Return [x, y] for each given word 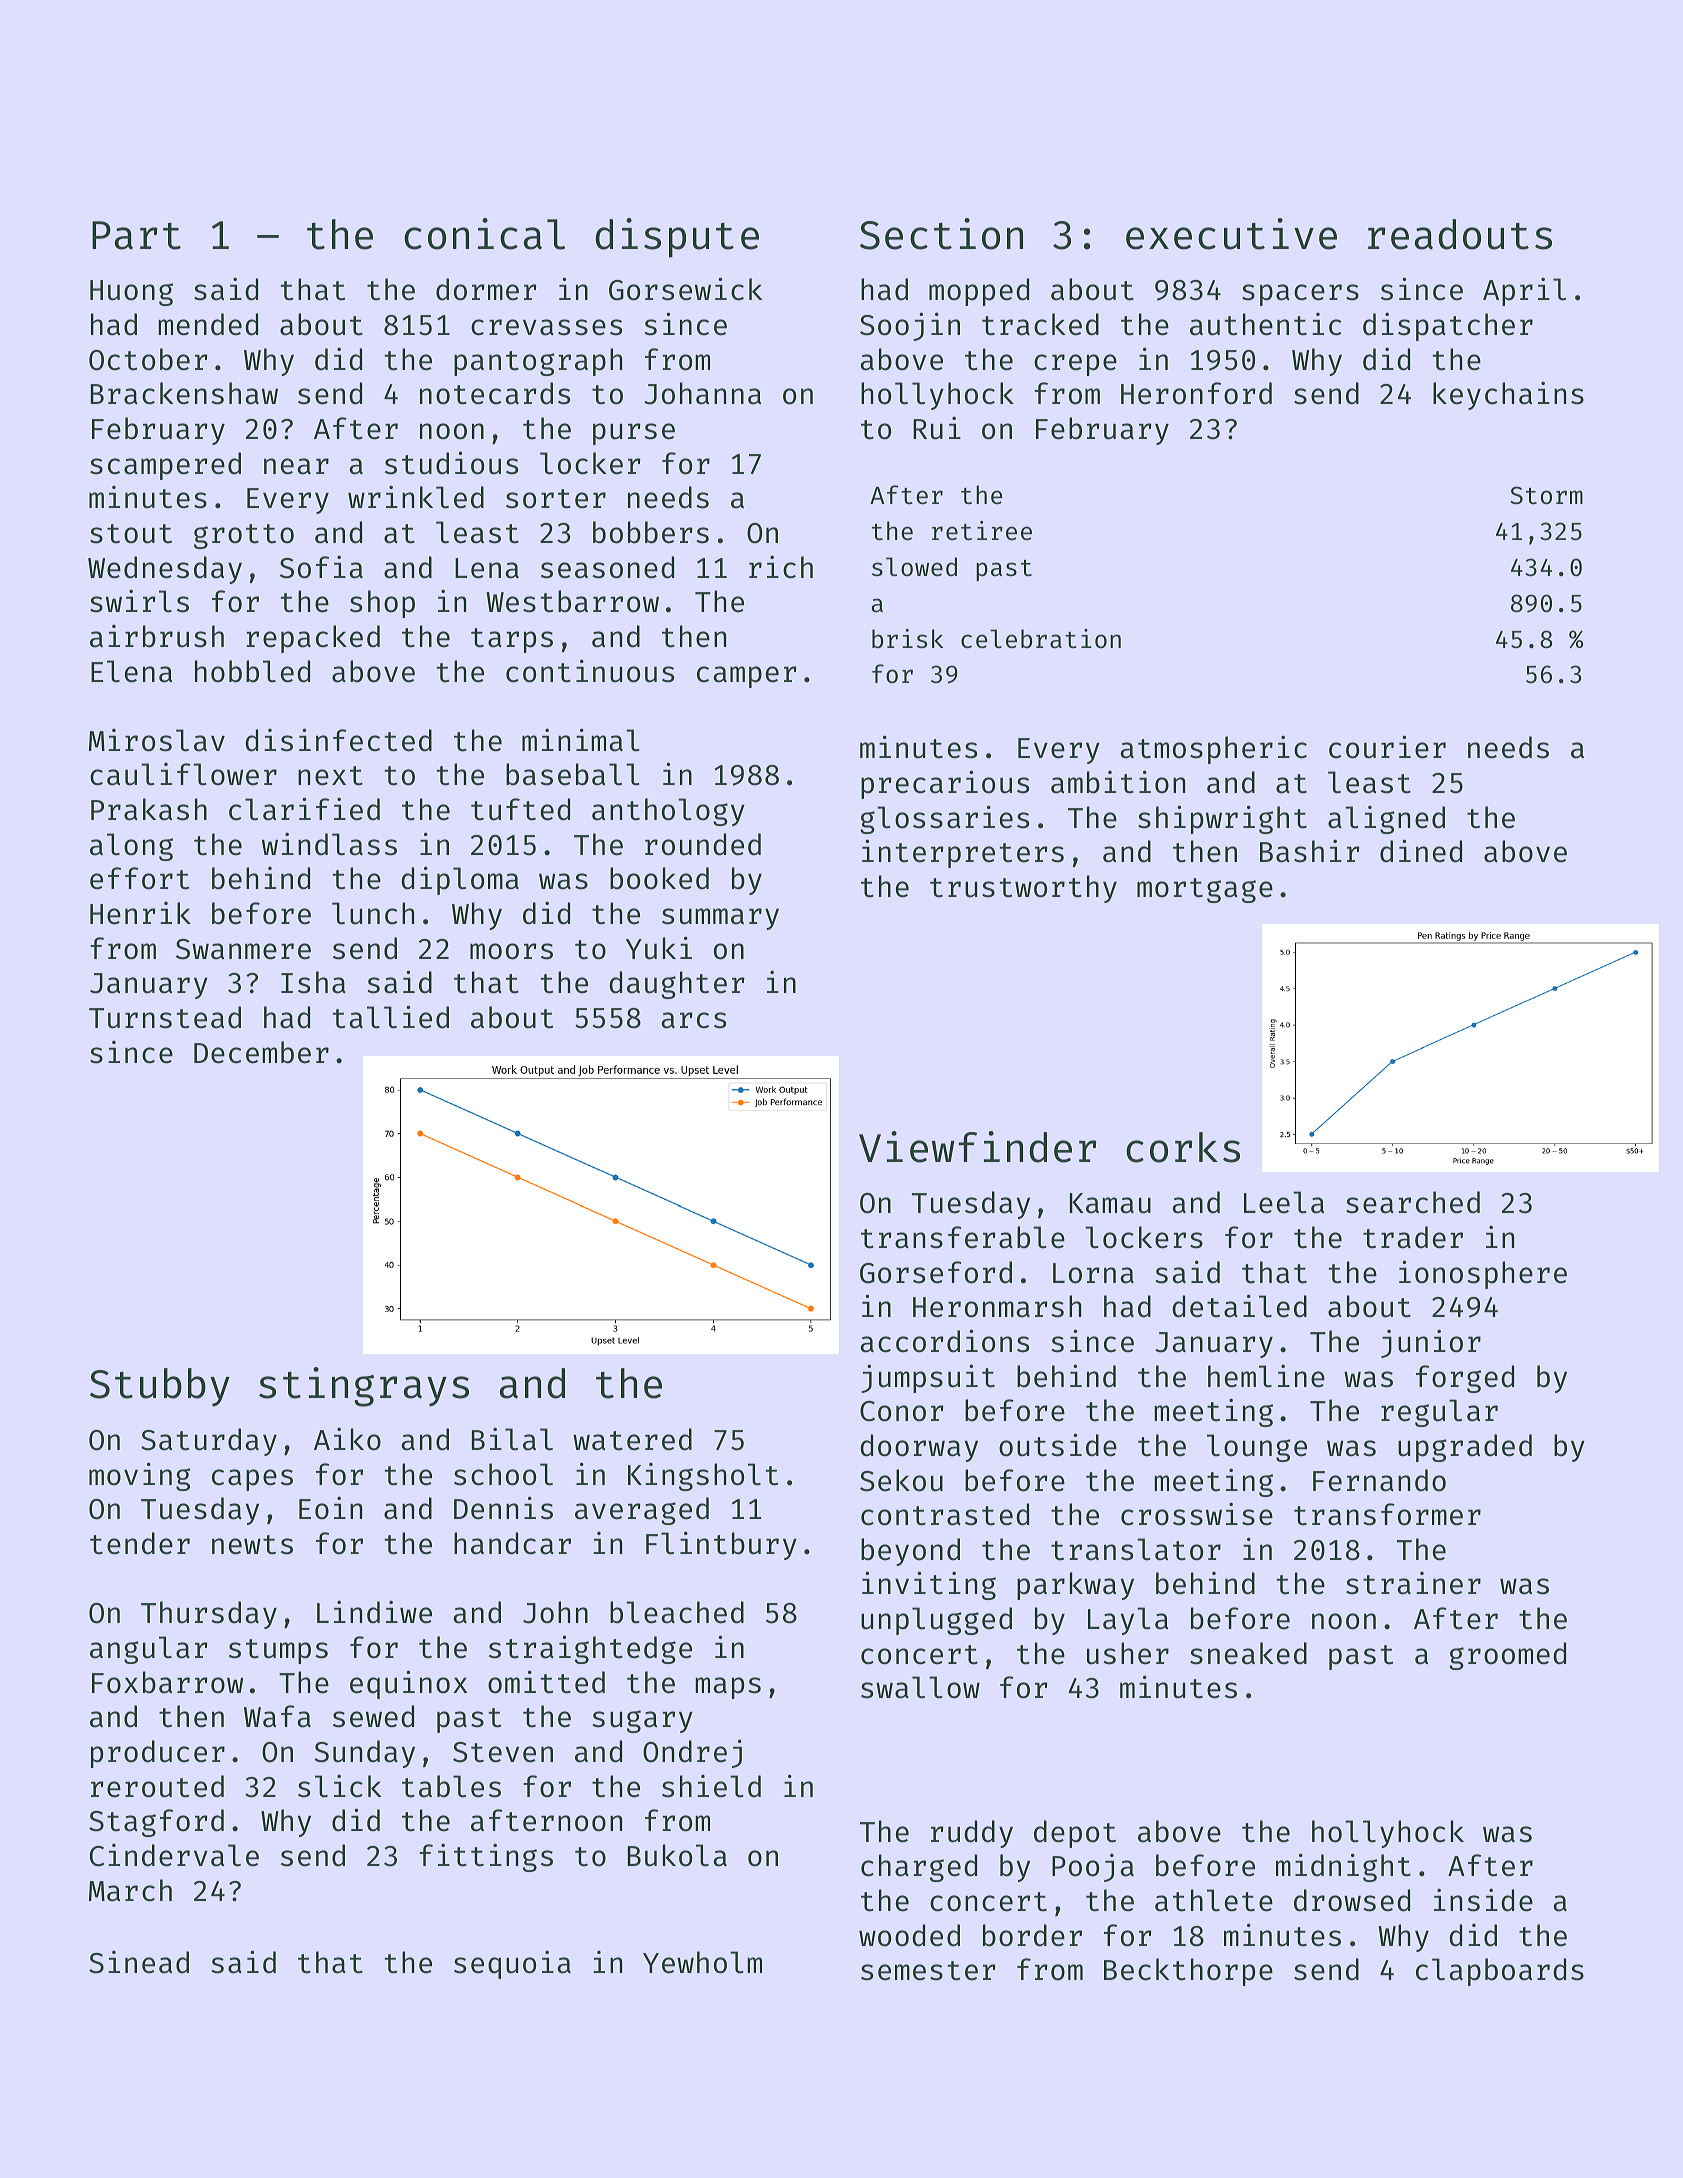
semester [928, 1971]
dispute [677, 238]
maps [728, 1688]
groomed [1507, 1656]
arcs [694, 1020]
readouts [1460, 234]
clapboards [1500, 1972]
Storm [1547, 495]
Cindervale [174, 1855]
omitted [546, 1682]
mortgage [1205, 890]
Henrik [140, 913]
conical [484, 234]
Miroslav [157, 740]
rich [781, 567]
